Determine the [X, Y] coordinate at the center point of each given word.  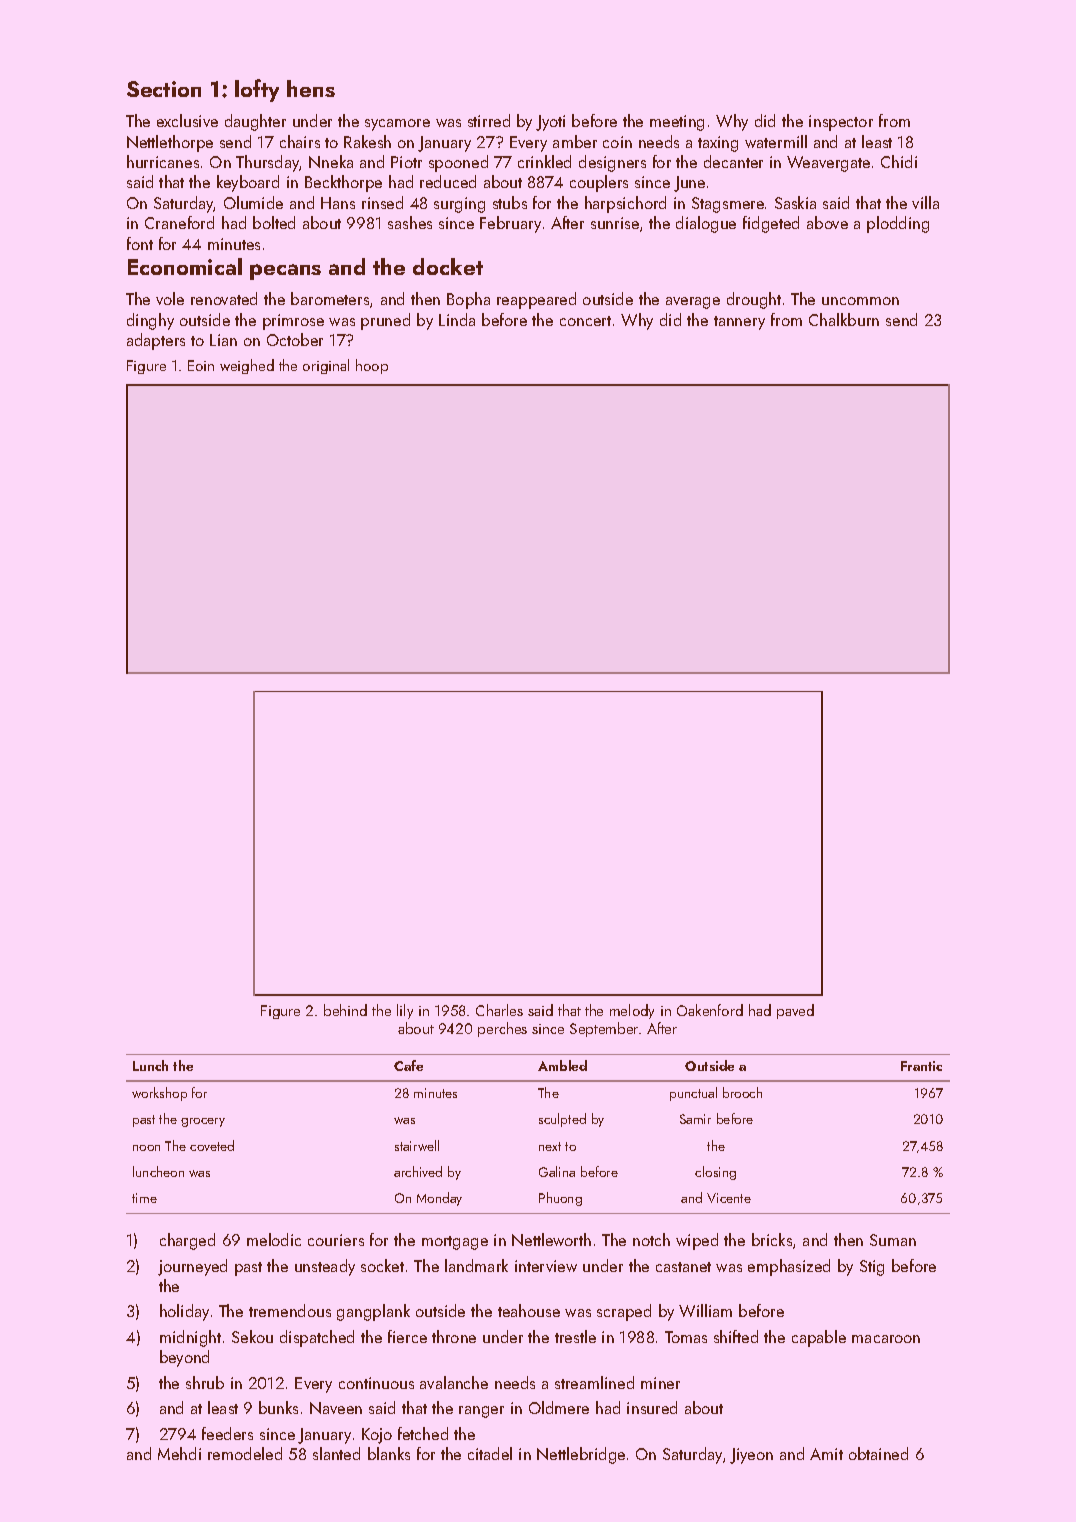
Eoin [201, 365]
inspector [841, 123]
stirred [489, 120]
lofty [257, 90]
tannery [739, 323]
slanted [336, 1453]
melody [632, 1011]
